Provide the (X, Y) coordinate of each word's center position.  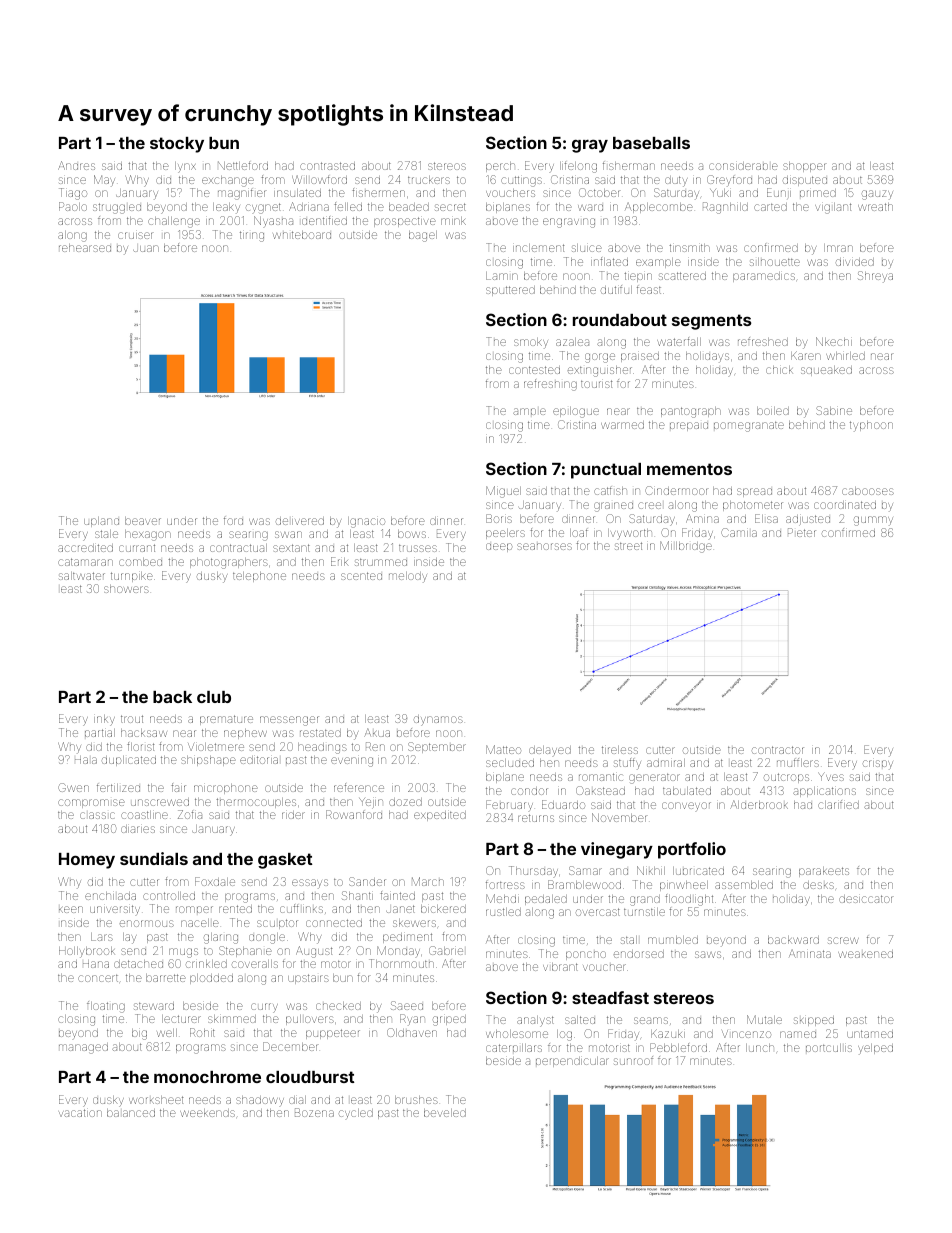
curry (264, 1008)
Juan (146, 248)
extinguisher (600, 371)
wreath (875, 207)
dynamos (438, 720)
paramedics (764, 277)
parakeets (824, 872)
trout (132, 719)
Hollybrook (86, 952)
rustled (503, 912)
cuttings (521, 181)
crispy (878, 765)
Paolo (73, 206)
